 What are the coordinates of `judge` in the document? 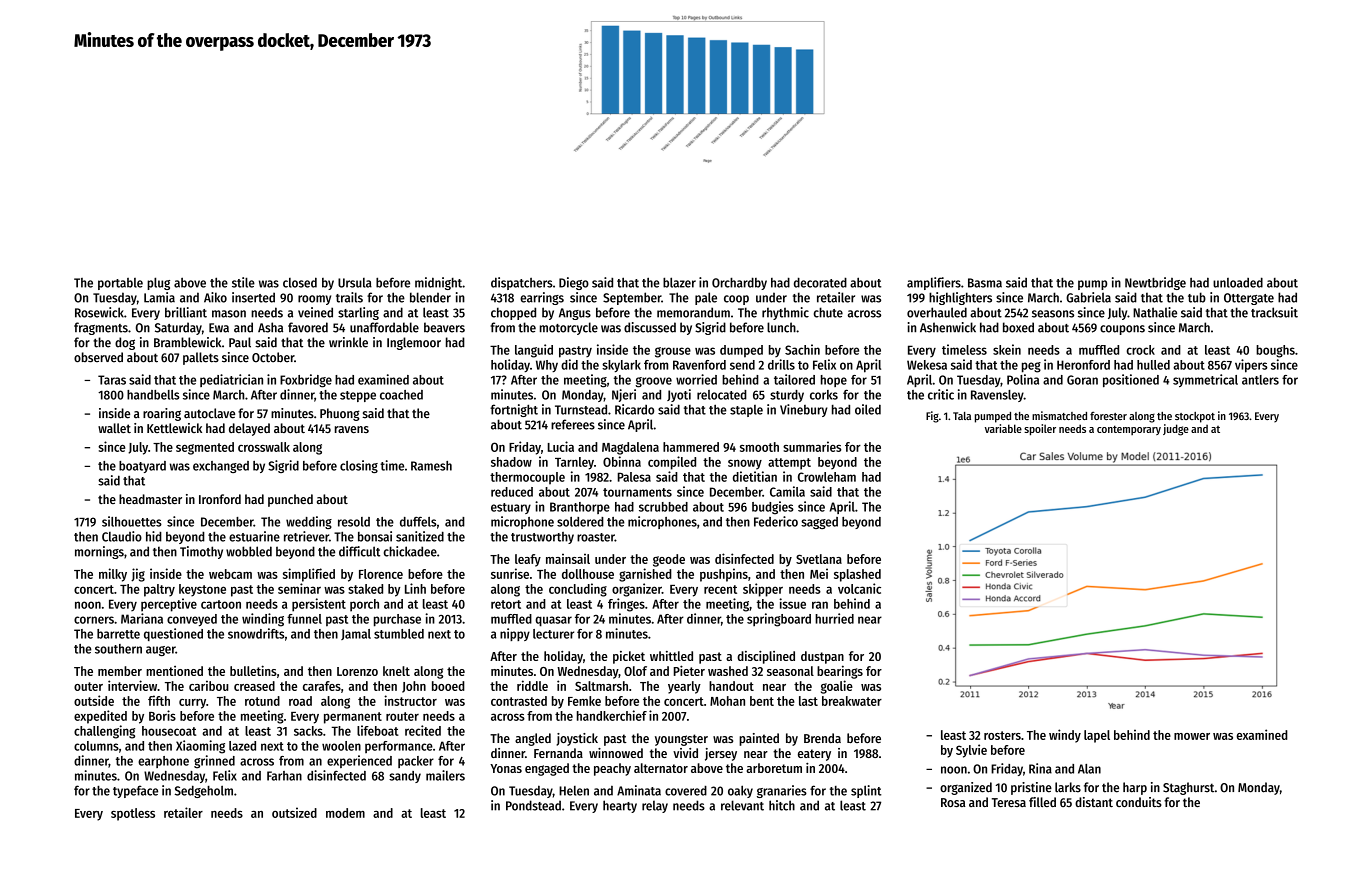 It's located at (1176, 430).
